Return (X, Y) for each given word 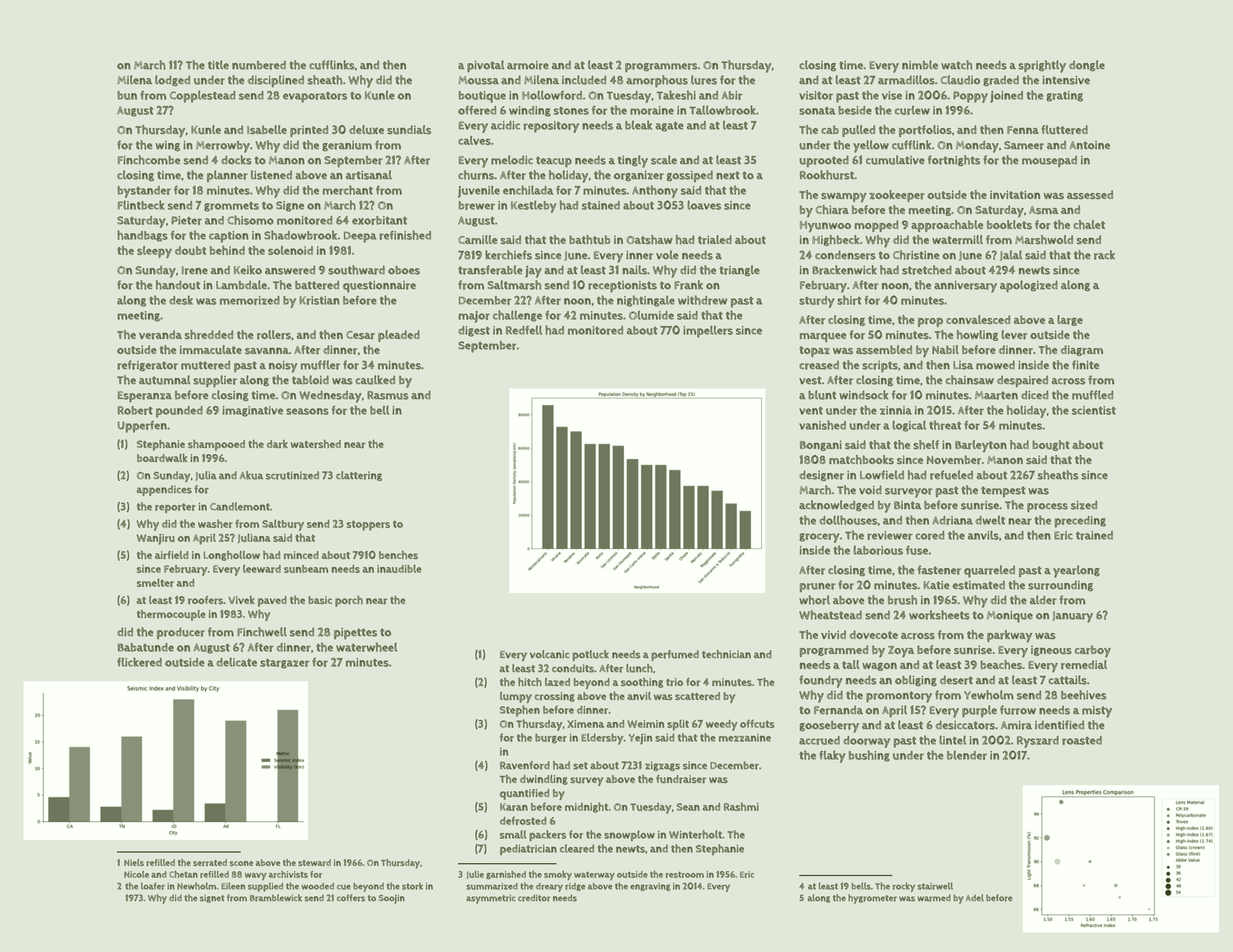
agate (669, 127)
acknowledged (836, 505)
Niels (134, 862)
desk (181, 300)
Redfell (524, 330)
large (1070, 320)
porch (349, 601)
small (513, 834)
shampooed (216, 445)
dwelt (990, 520)
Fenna (1023, 130)
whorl (814, 600)
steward (314, 862)
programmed (834, 651)
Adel (975, 897)
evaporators (315, 97)
